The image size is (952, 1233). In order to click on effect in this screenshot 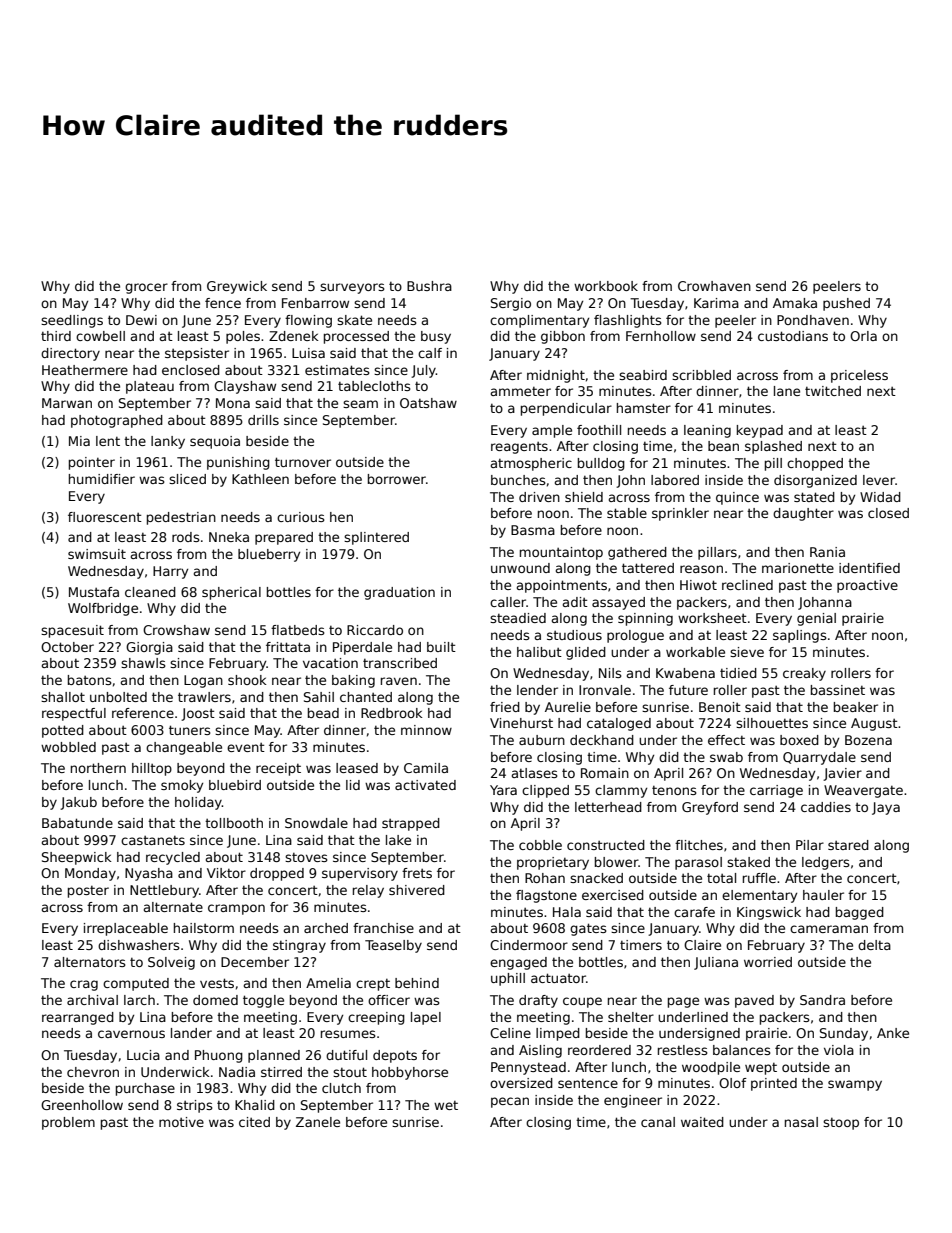, I will do `click(726, 740)`.
